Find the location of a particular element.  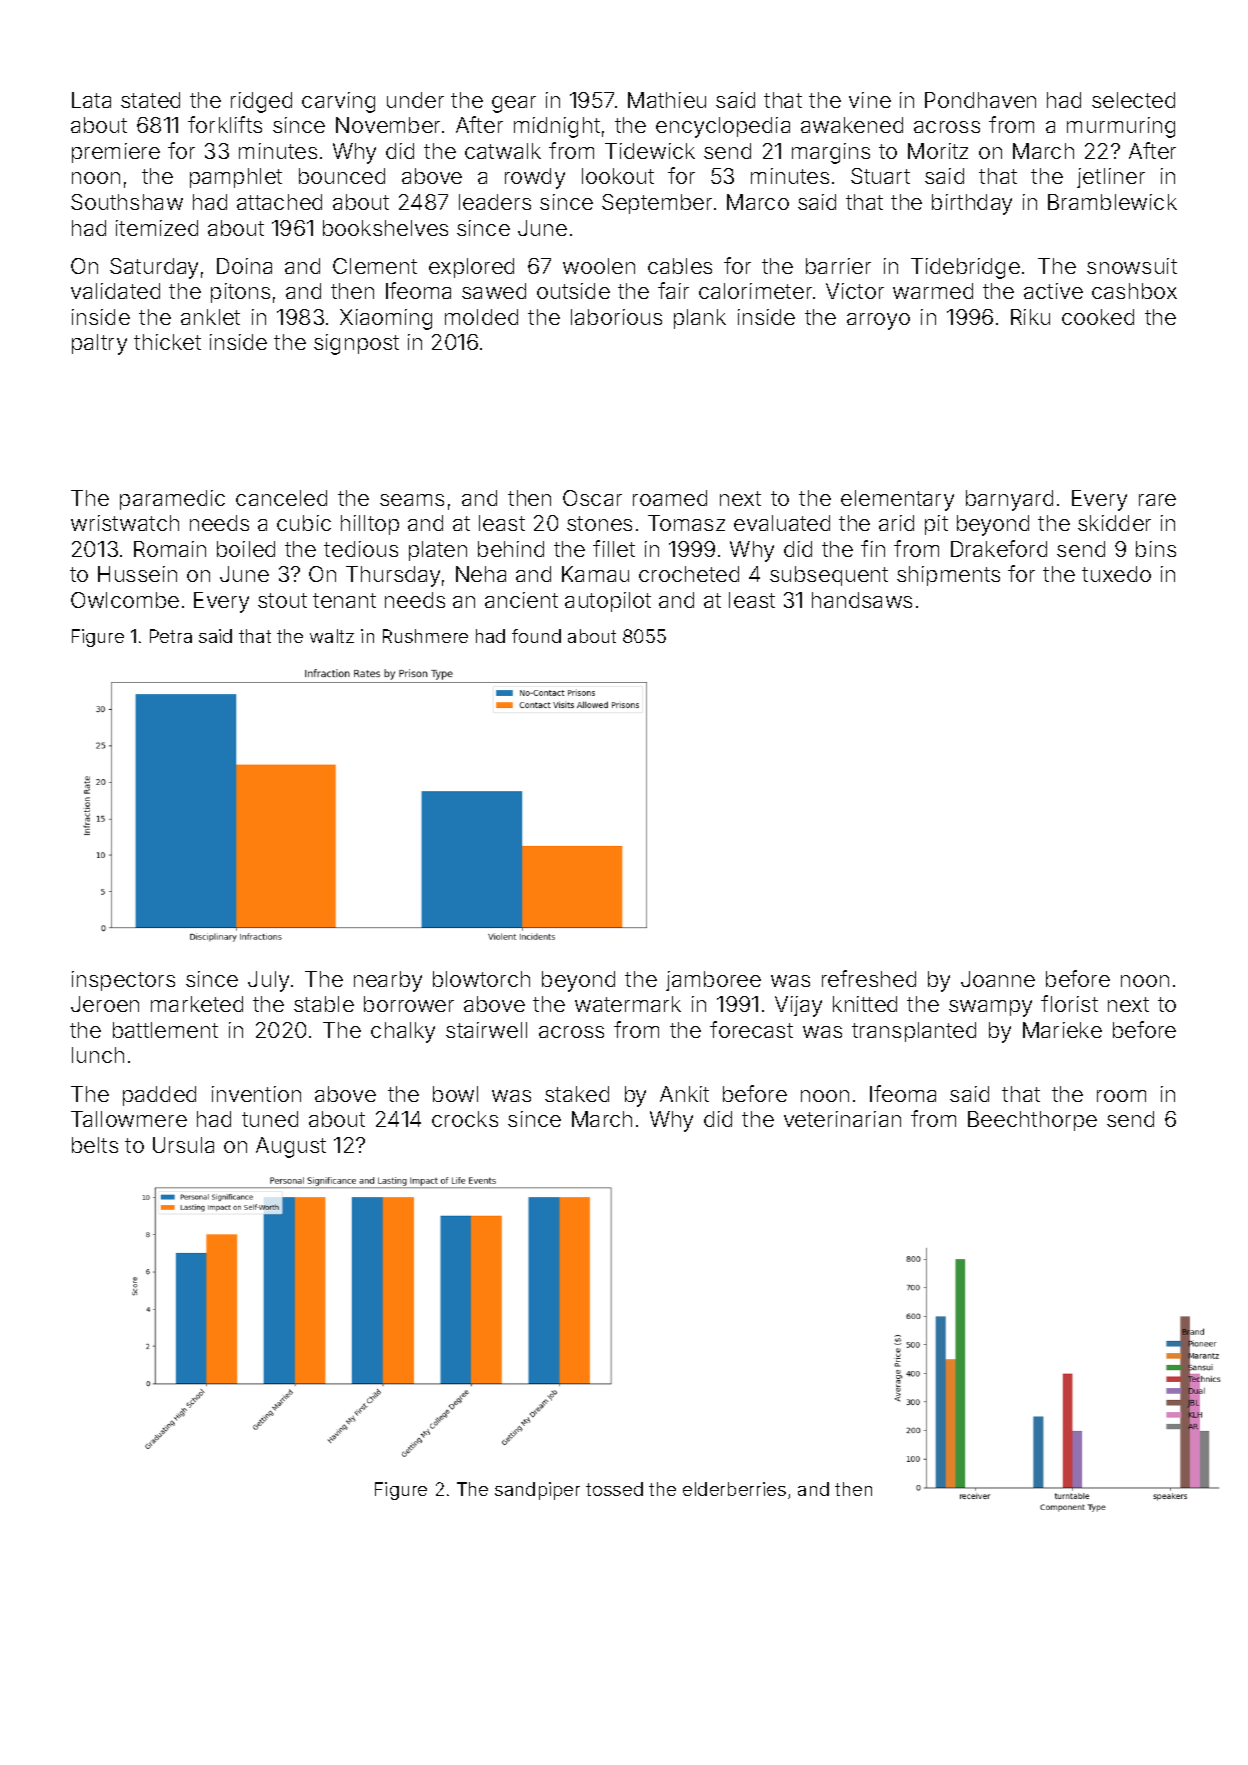

belts is located at coordinates (95, 1145).
